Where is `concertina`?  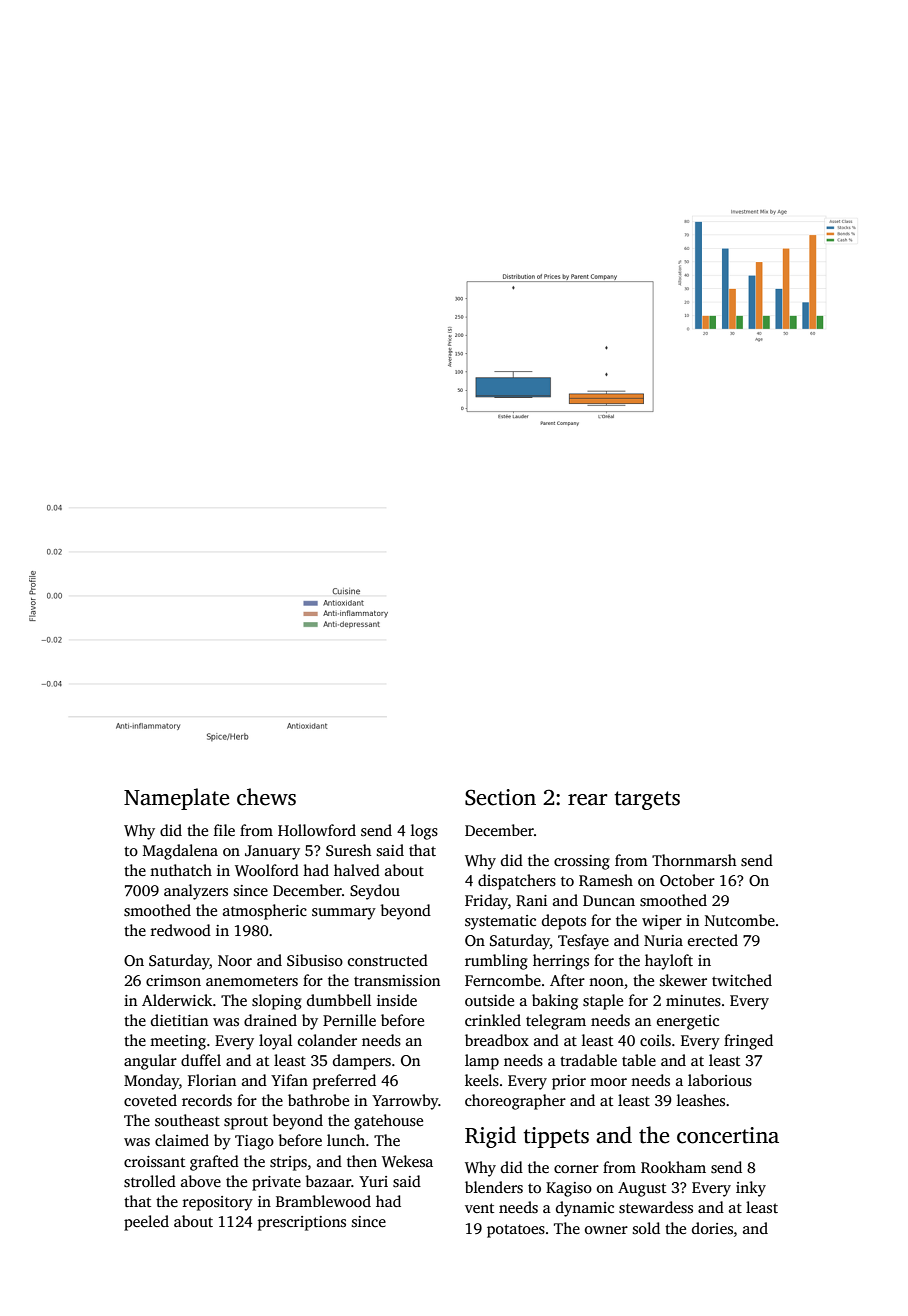 concertina is located at coordinates (728, 1135).
